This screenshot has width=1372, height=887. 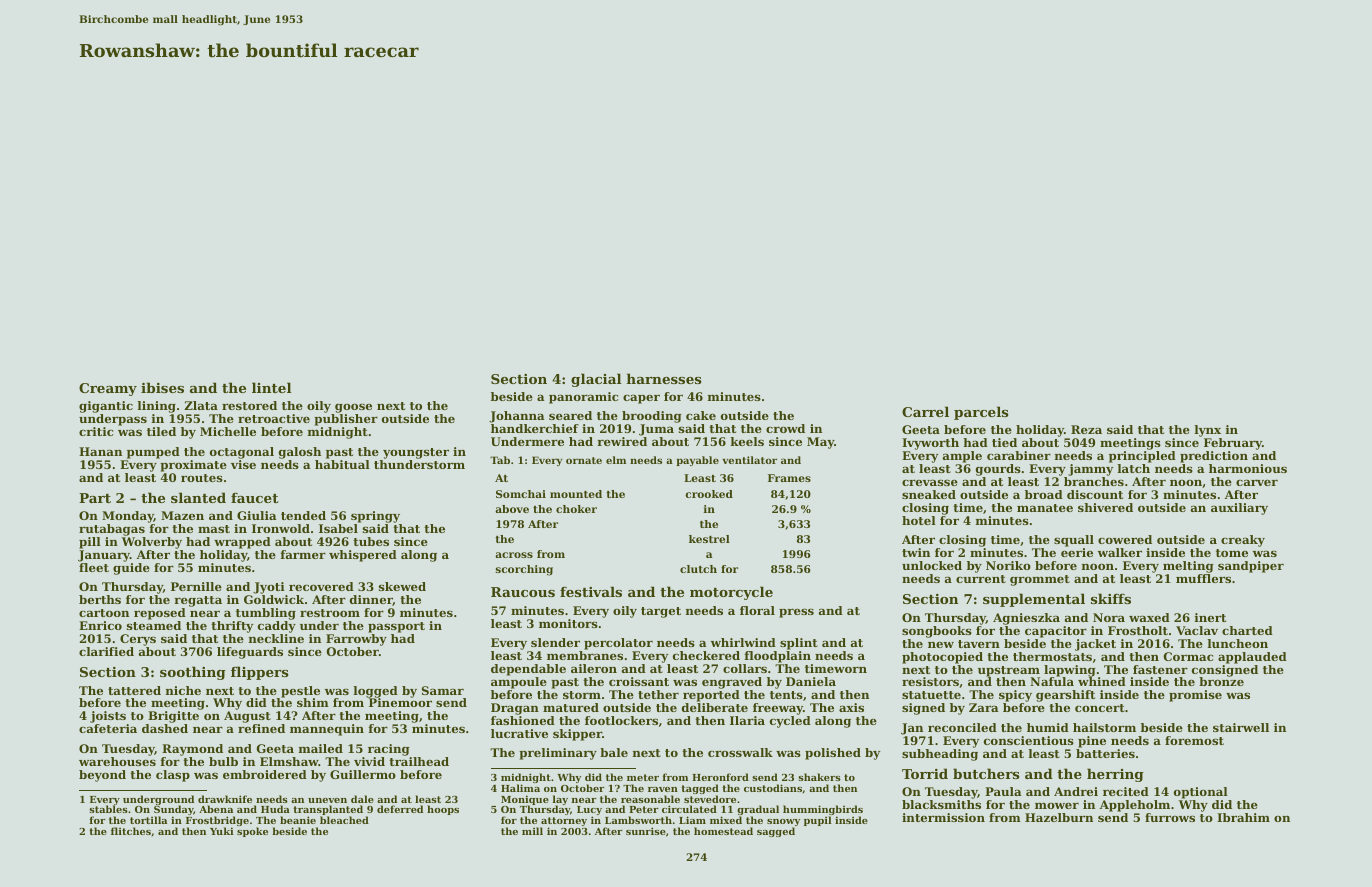 I want to click on pill, so click(x=90, y=543).
